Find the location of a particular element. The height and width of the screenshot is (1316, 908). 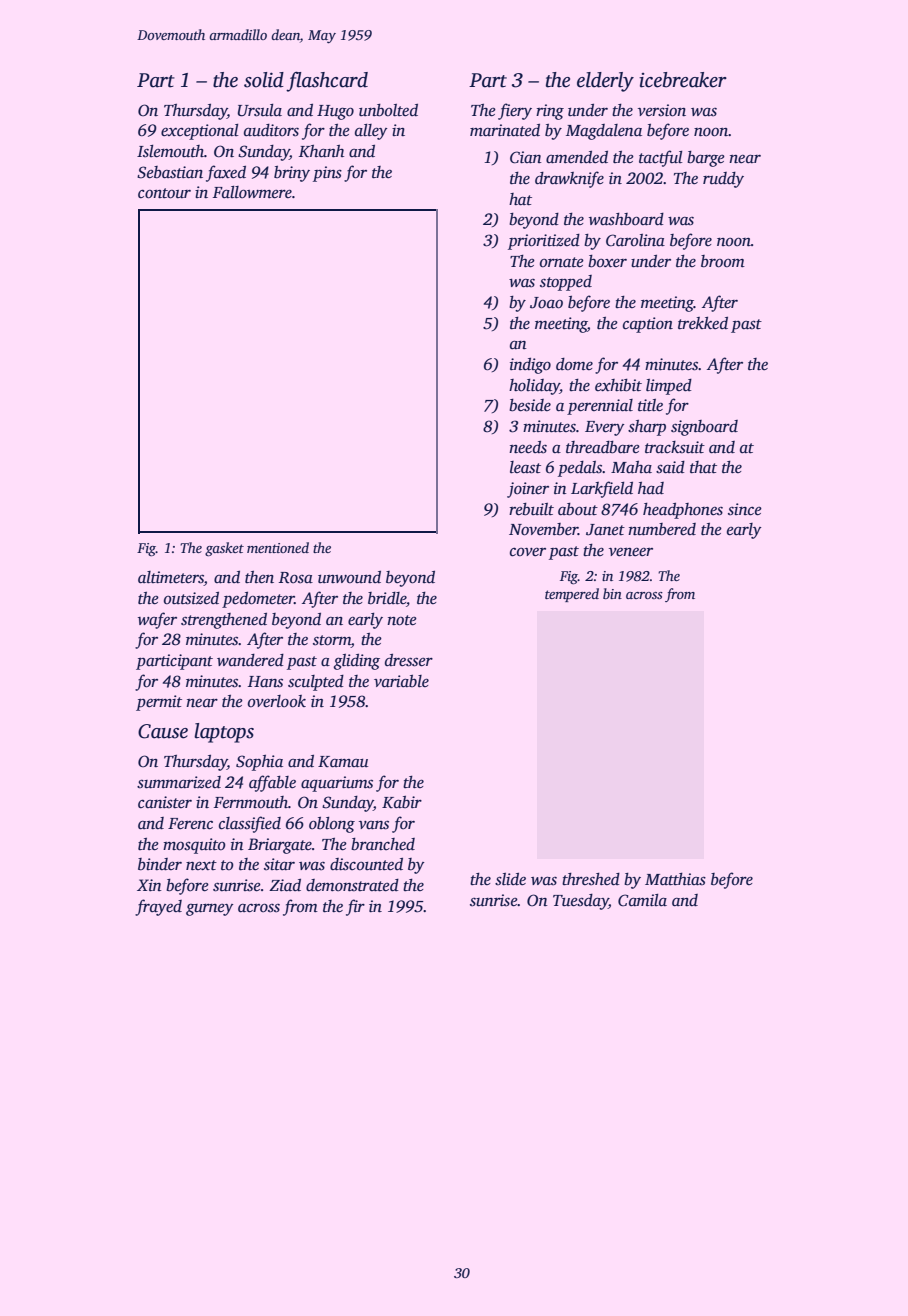

note is located at coordinates (402, 620).
